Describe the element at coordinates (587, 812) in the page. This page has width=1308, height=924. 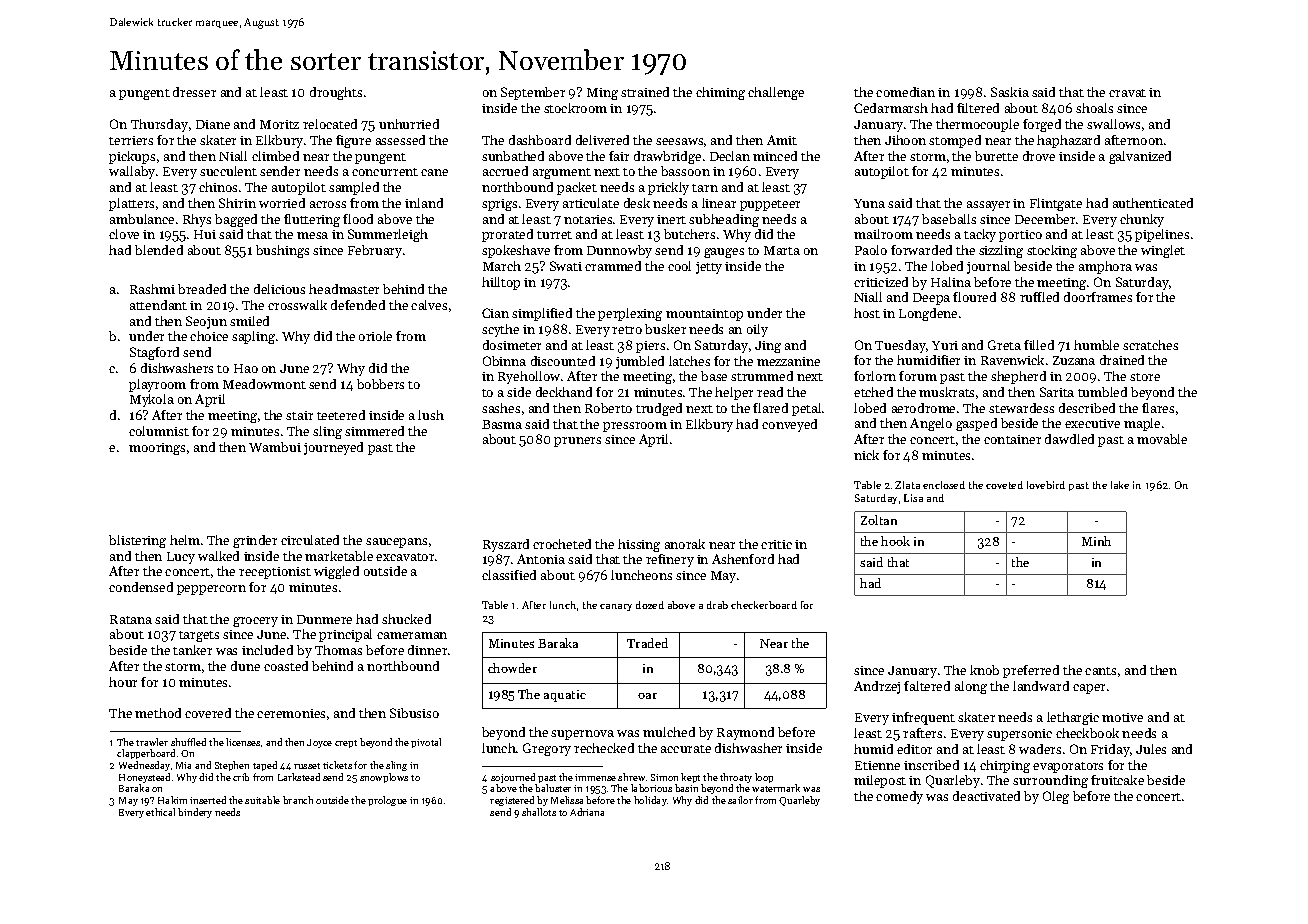
I see `Adriana` at that location.
